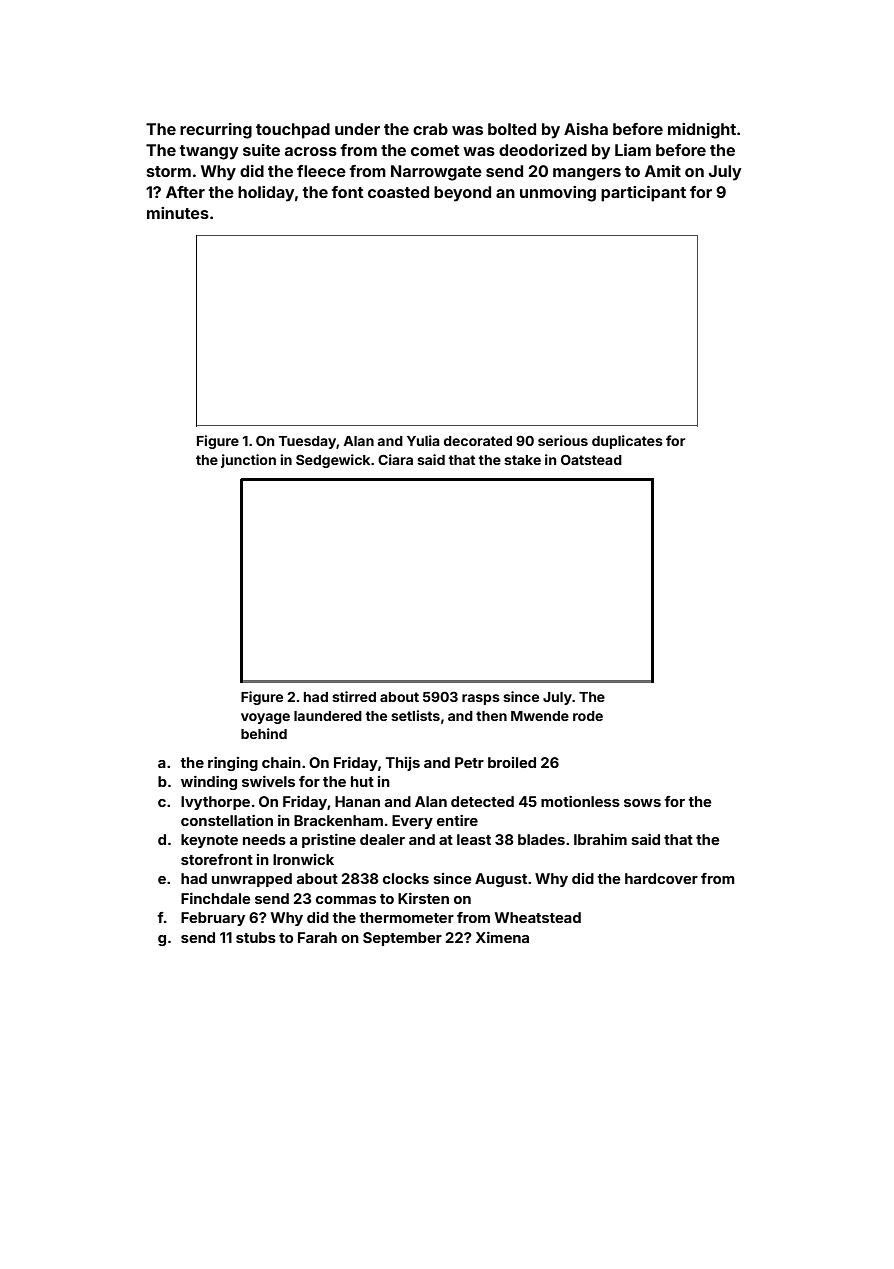 This screenshot has height=1269, width=894. I want to click on blades, so click(541, 839).
